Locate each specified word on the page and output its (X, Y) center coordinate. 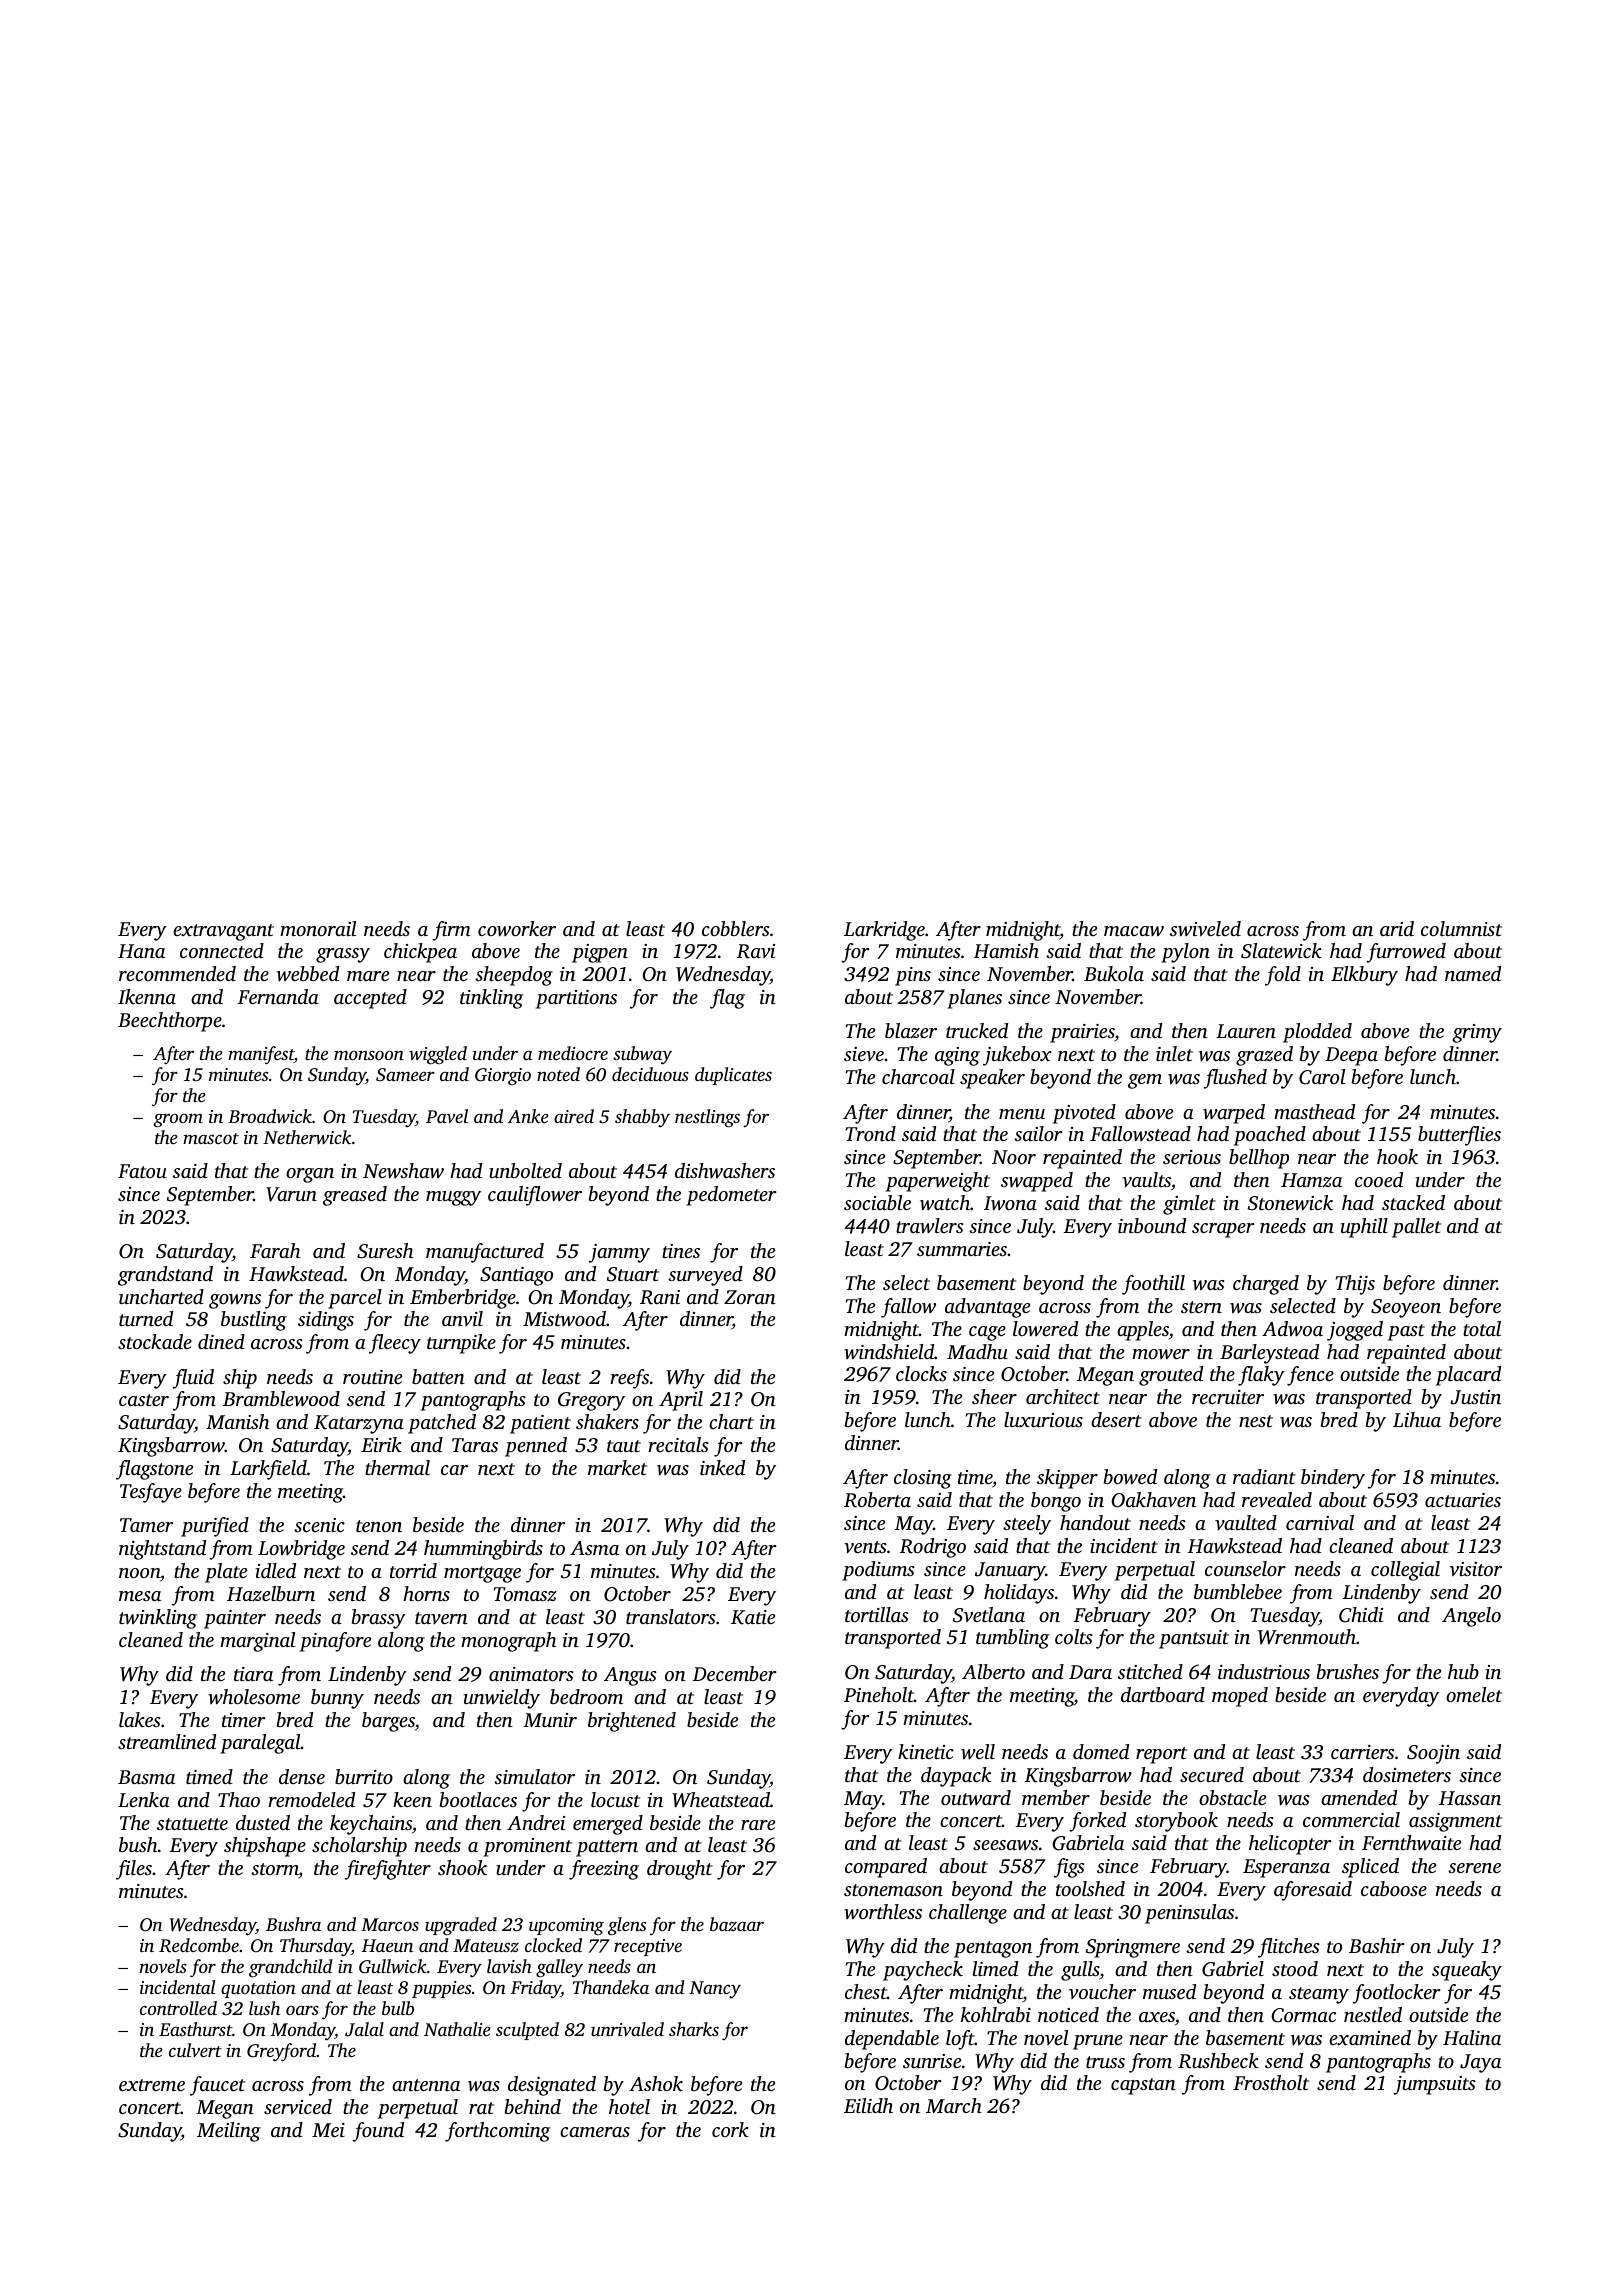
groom (178, 1120)
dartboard (1163, 1694)
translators (671, 1616)
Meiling (229, 2132)
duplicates (733, 1076)
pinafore (335, 1642)
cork (730, 2129)
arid (1397, 928)
